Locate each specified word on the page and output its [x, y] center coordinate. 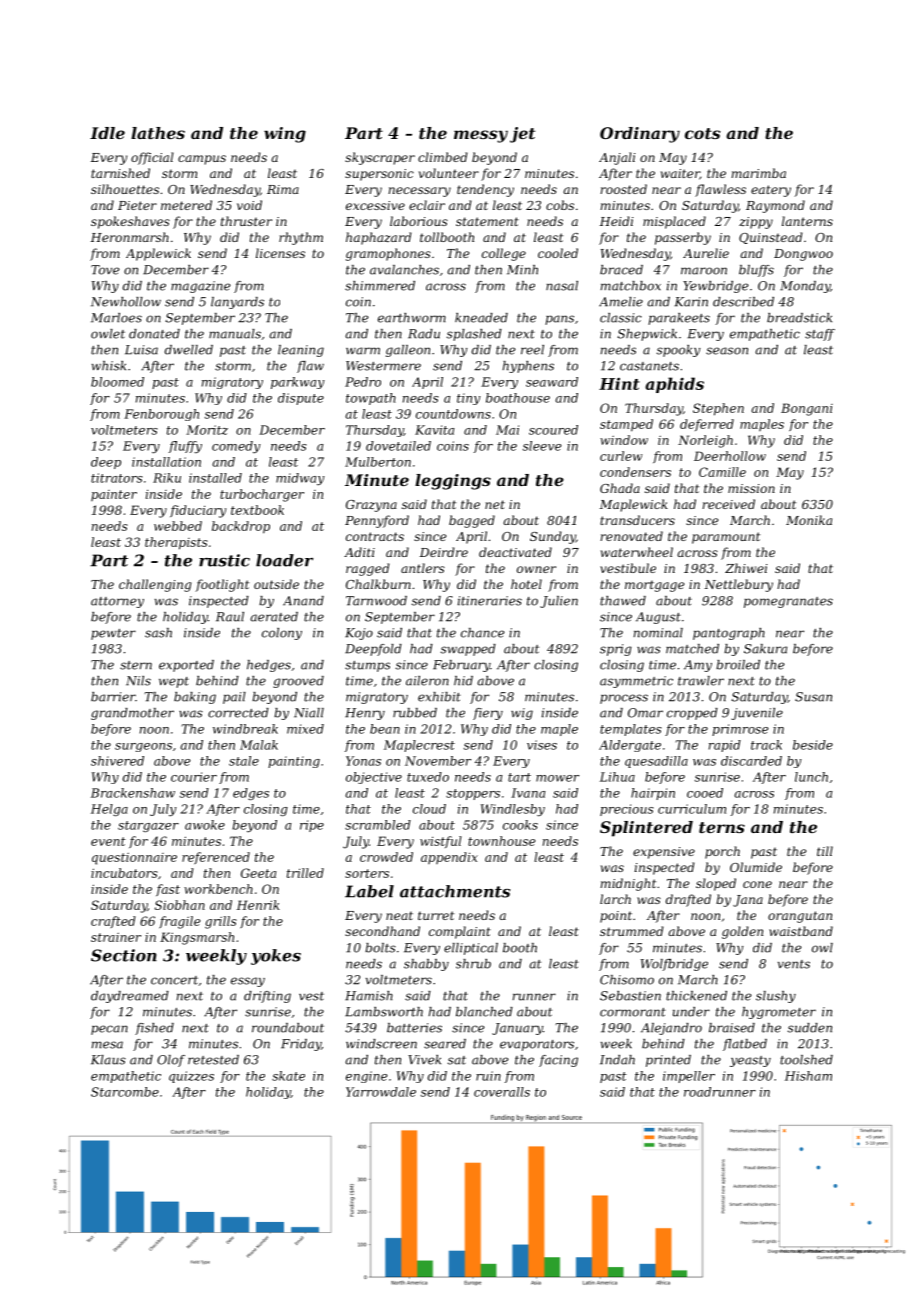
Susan [813, 697]
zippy [756, 223]
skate [288, 1076]
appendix [449, 858]
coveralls [502, 1092]
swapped [468, 650]
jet [522, 135]
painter [114, 495]
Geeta [258, 873]
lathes [158, 133]
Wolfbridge [674, 965]
